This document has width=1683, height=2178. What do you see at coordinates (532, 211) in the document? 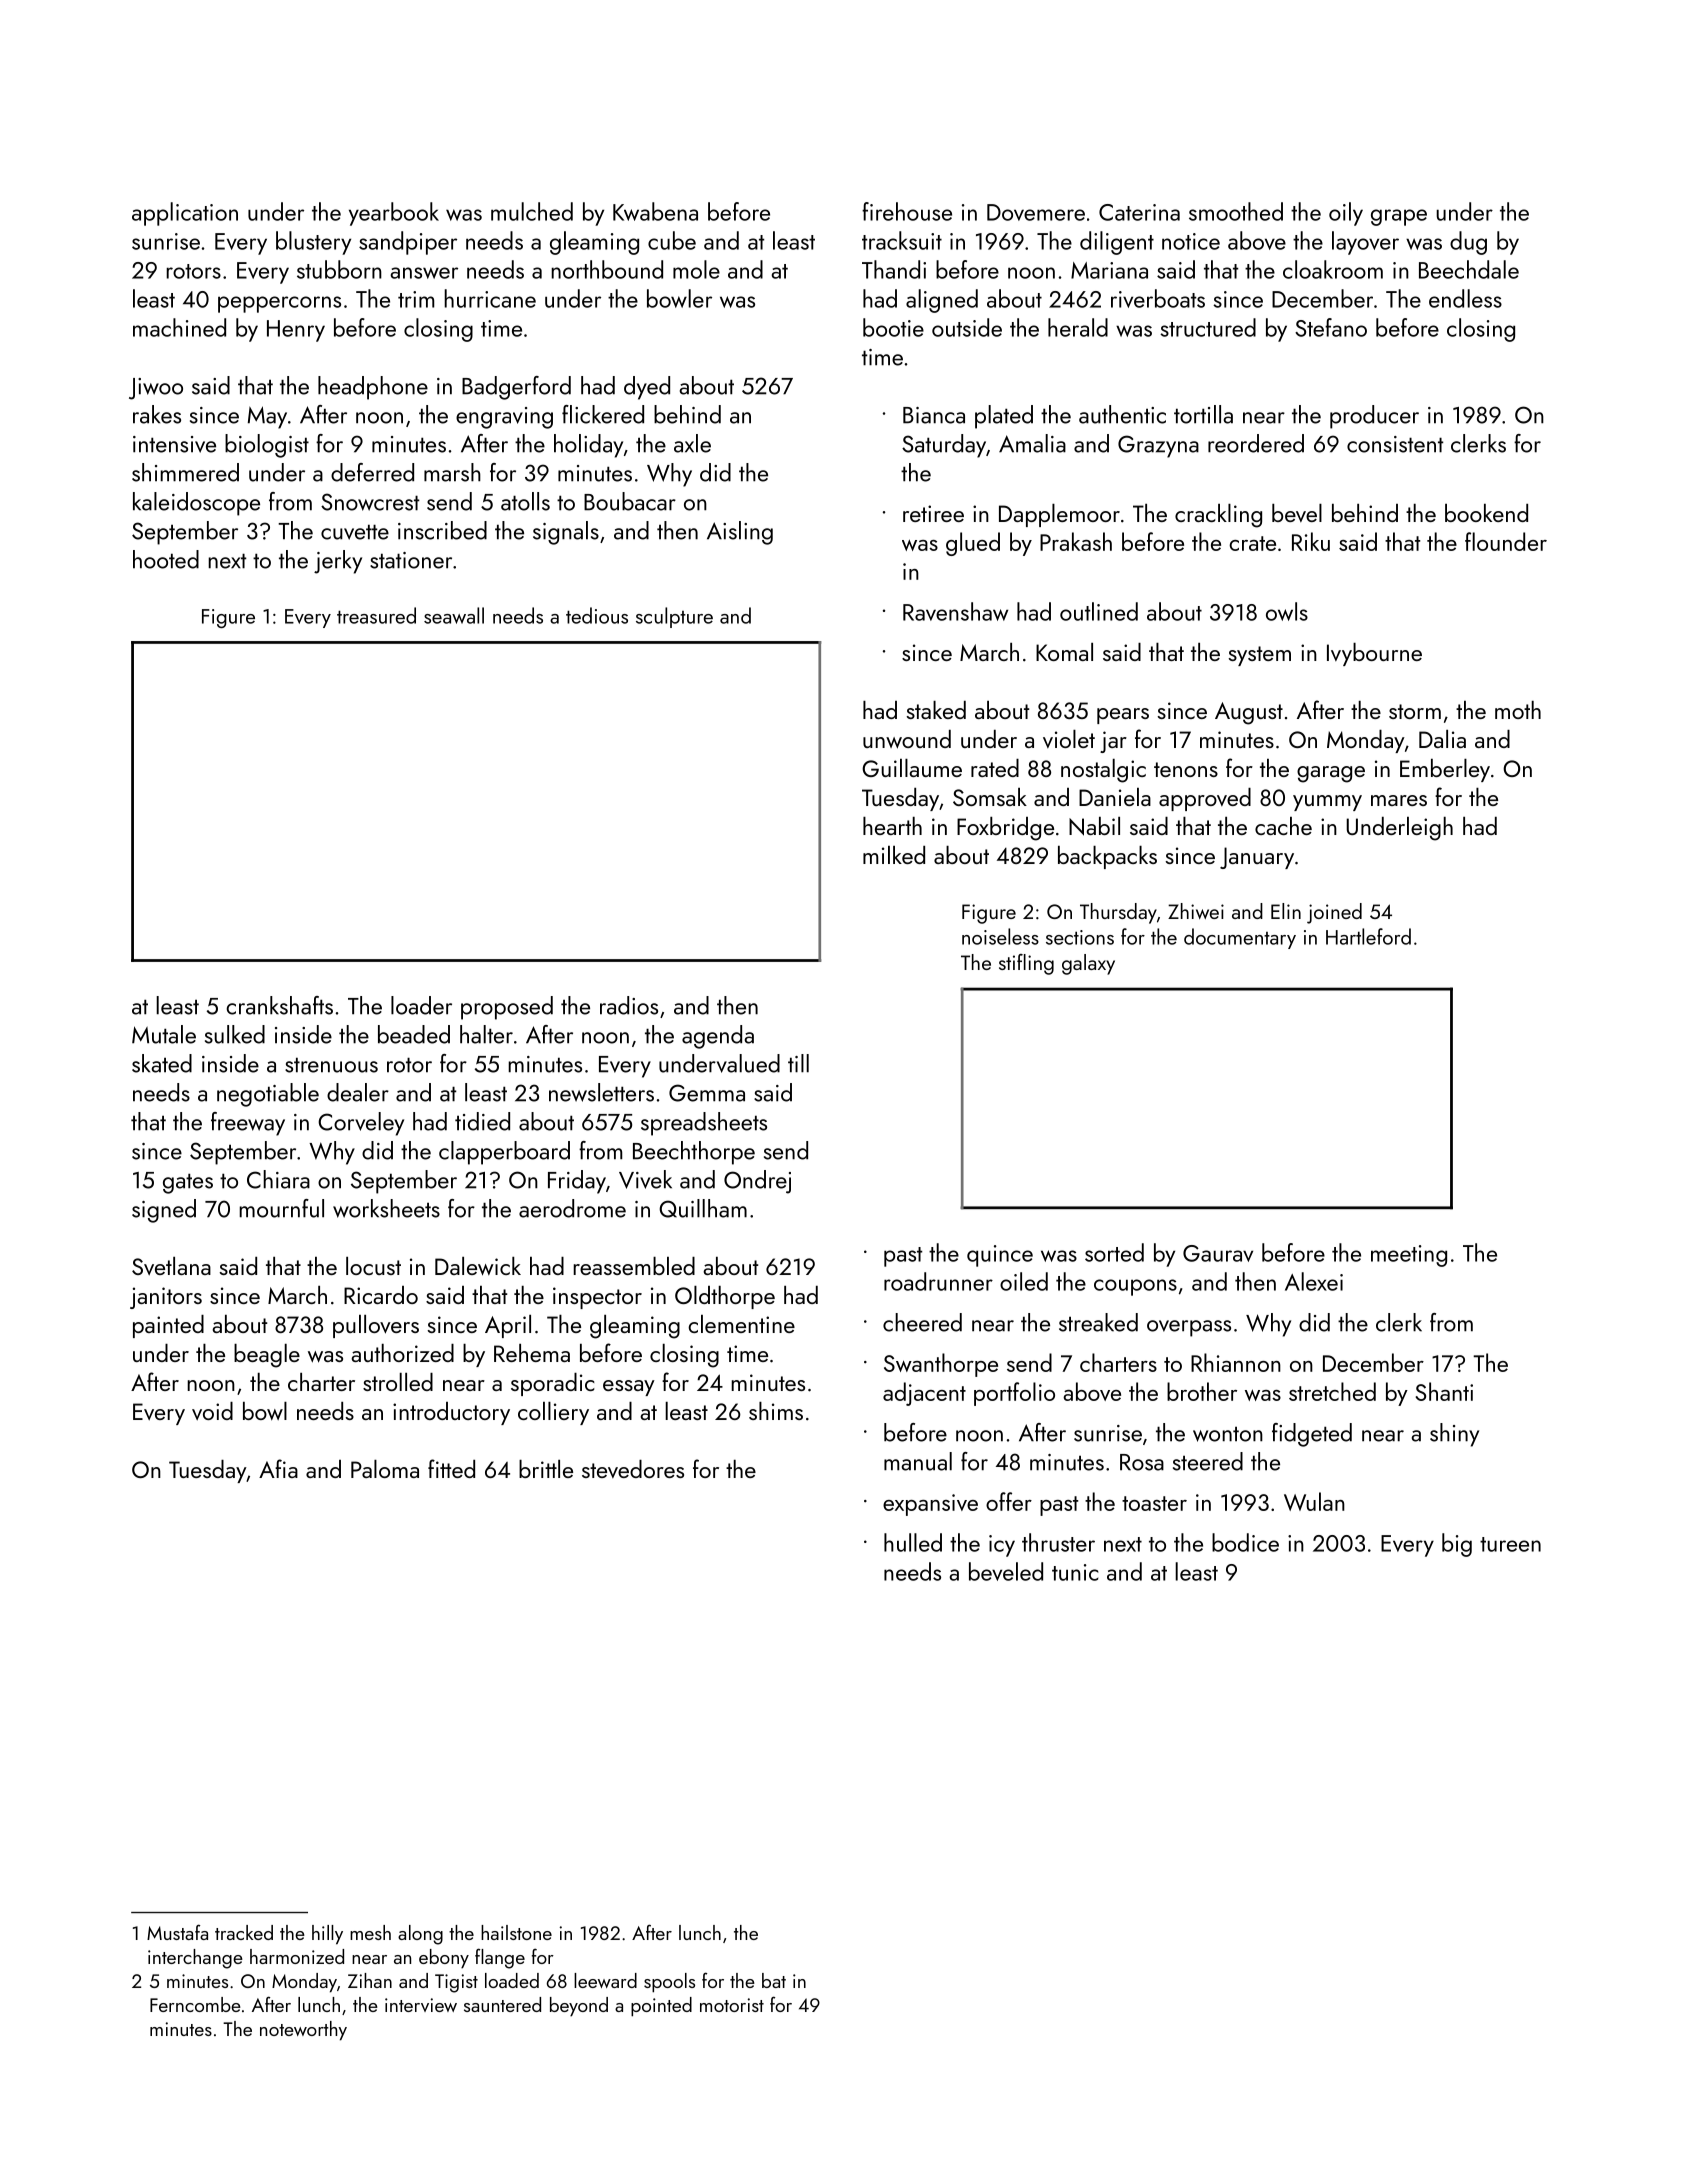
I see `mulched` at bounding box center [532, 211].
